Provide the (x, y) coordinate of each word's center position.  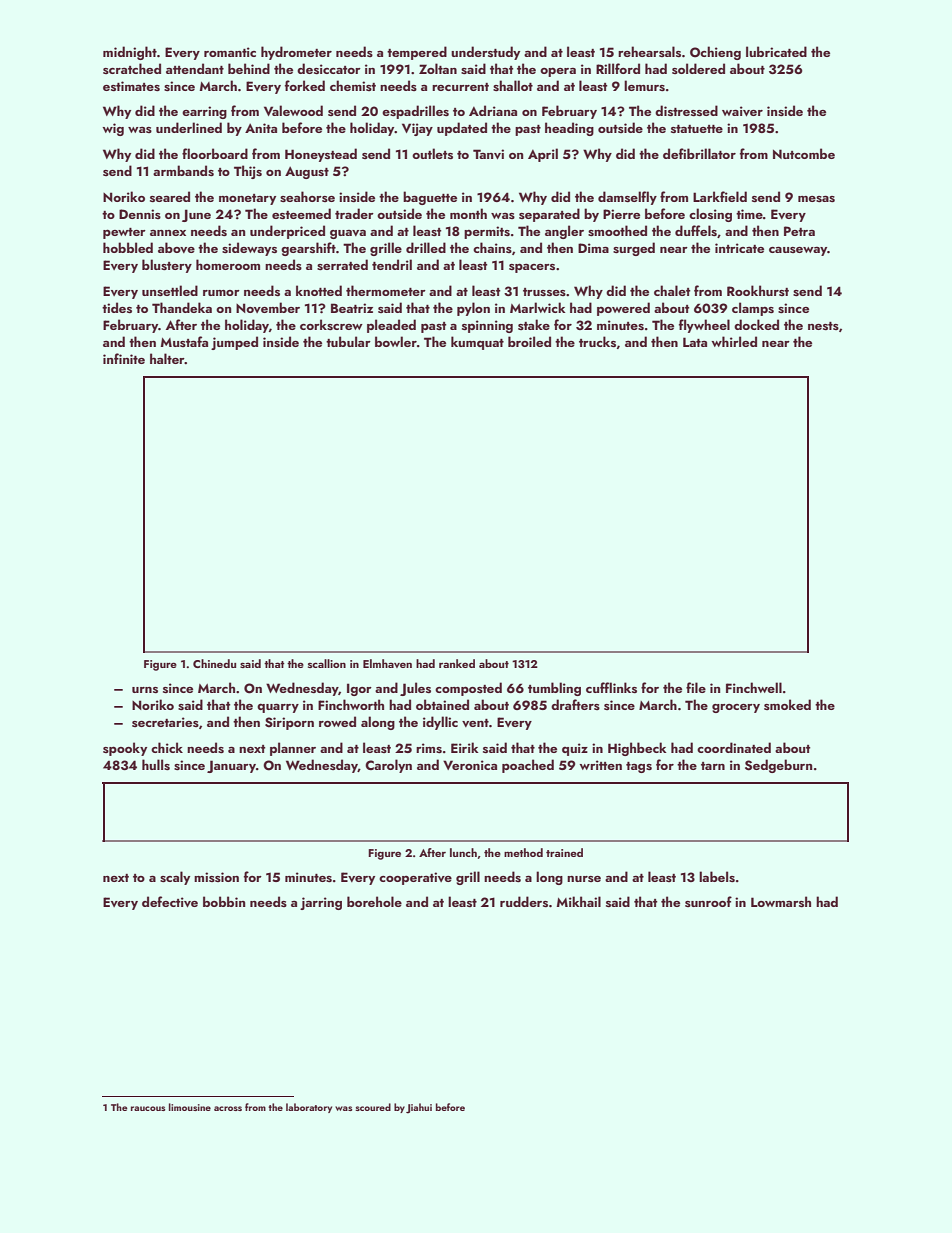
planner (293, 749)
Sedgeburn (779, 766)
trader (354, 213)
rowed (337, 721)
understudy (485, 53)
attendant (195, 68)
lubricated (776, 51)
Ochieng (715, 53)
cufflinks (611, 687)
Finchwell (754, 687)
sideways (249, 249)
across (228, 1108)
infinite (124, 358)
